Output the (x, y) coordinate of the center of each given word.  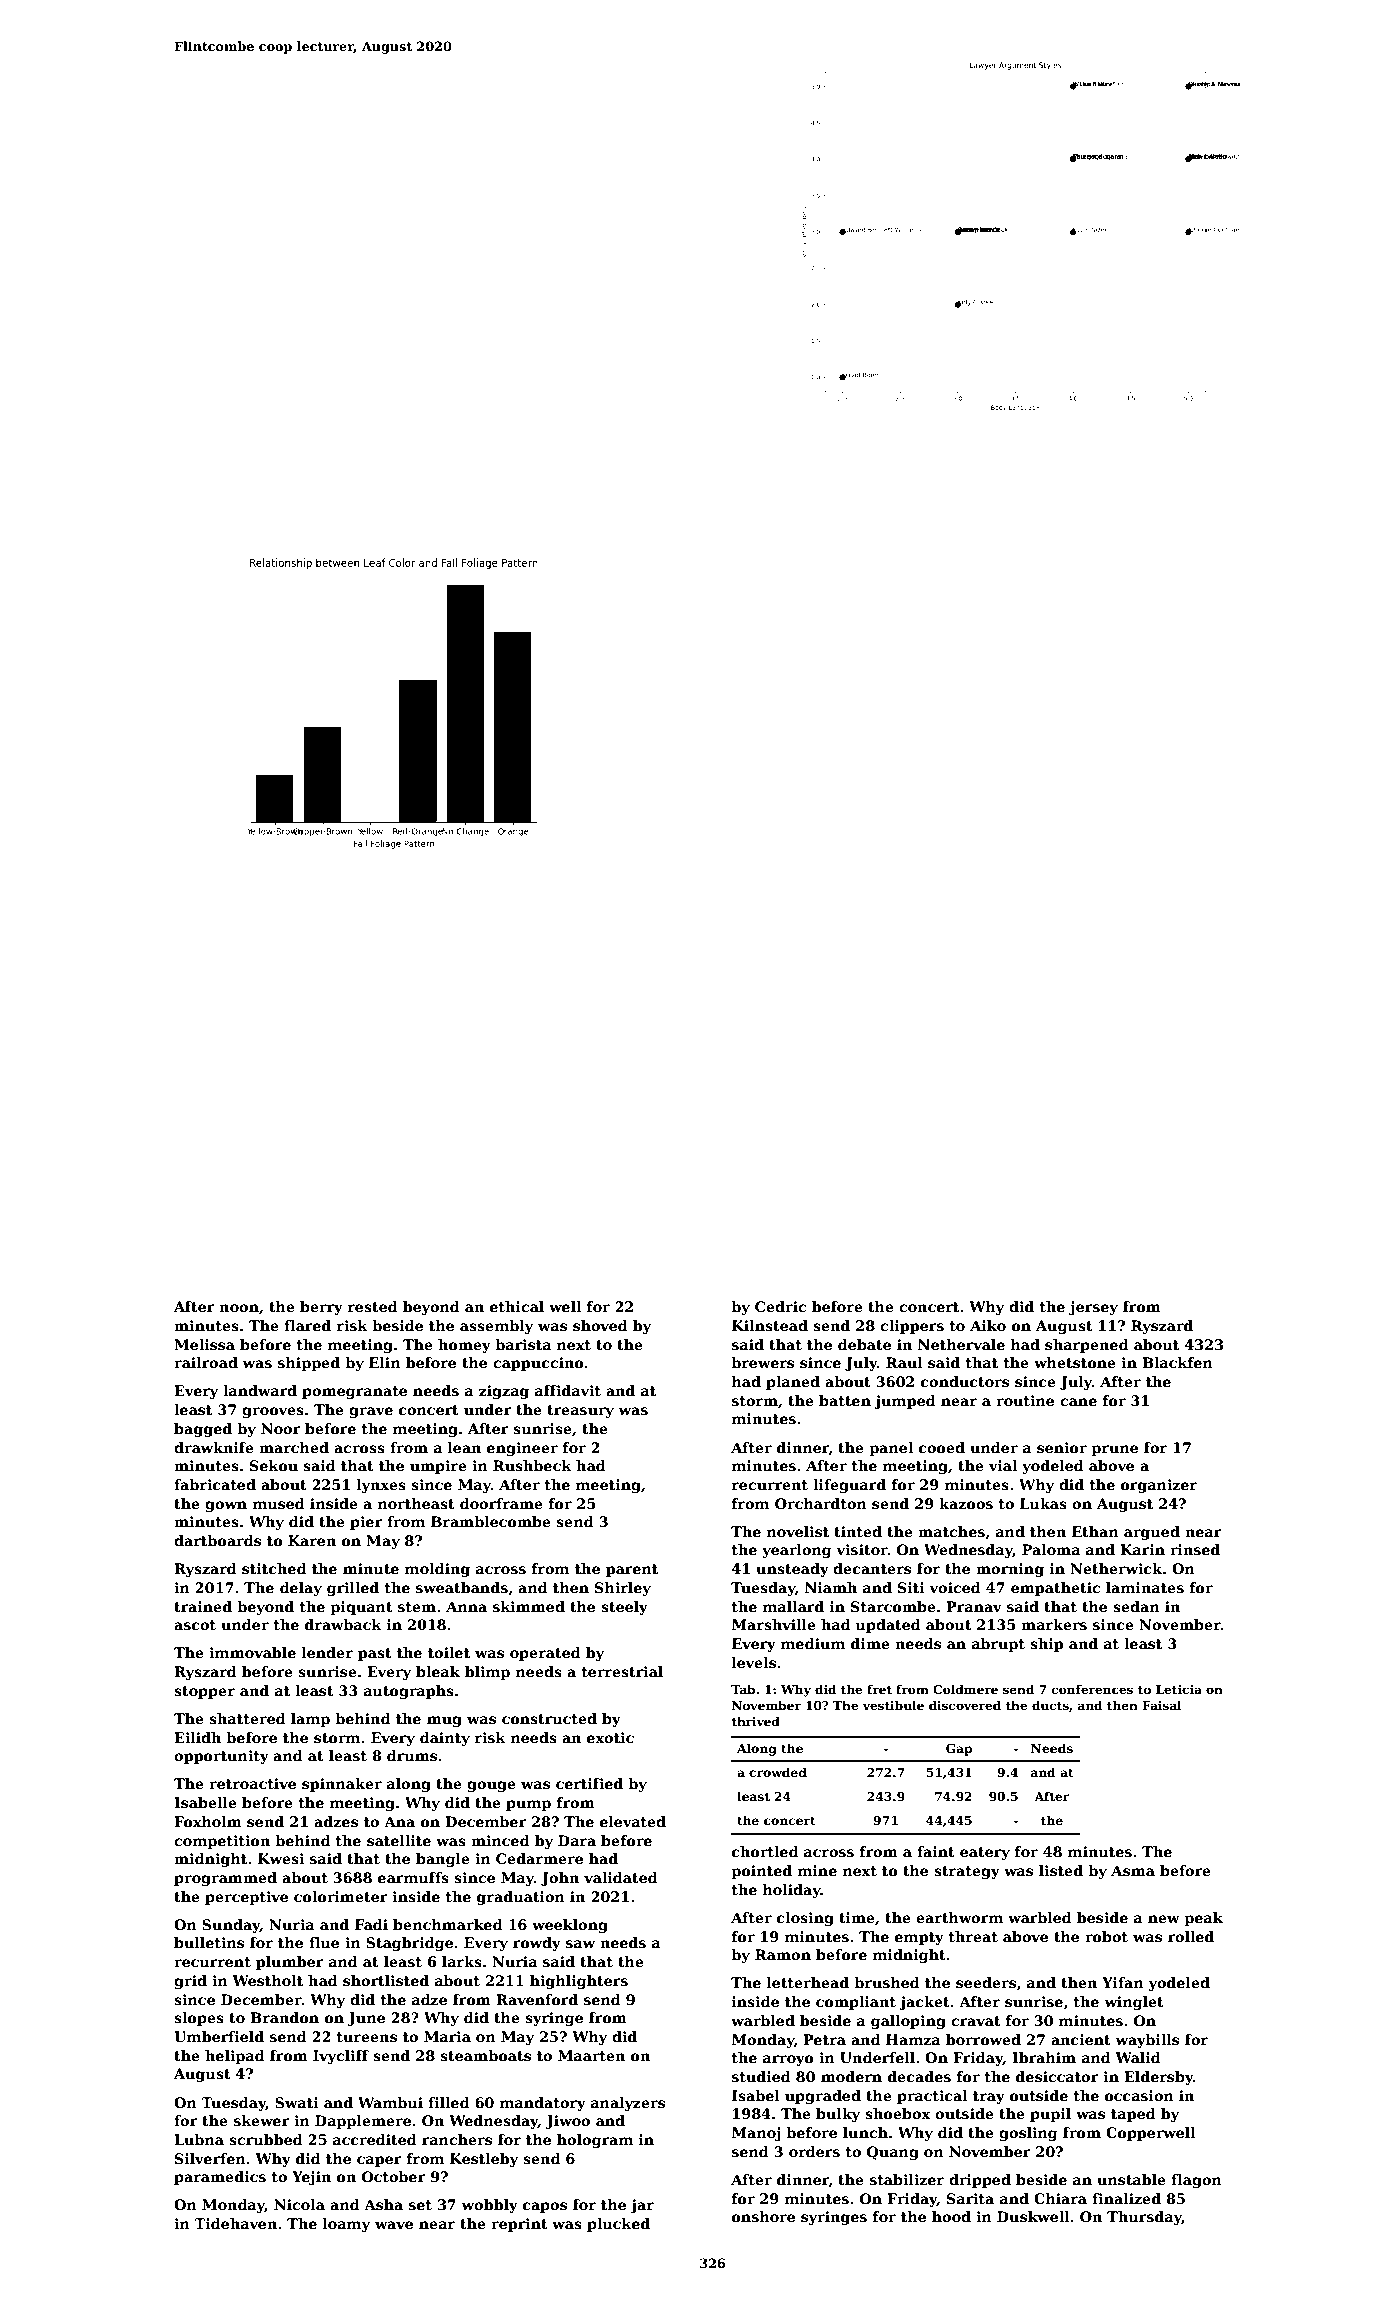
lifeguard (849, 1486)
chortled (765, 1851)
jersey (1093, 1308)
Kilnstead (770, 1325)
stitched (274, 1568)
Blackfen (1177, 1362)
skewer (262, 2120)
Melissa (204, 1344)
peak (1203, 1919)
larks (462, 1961)
